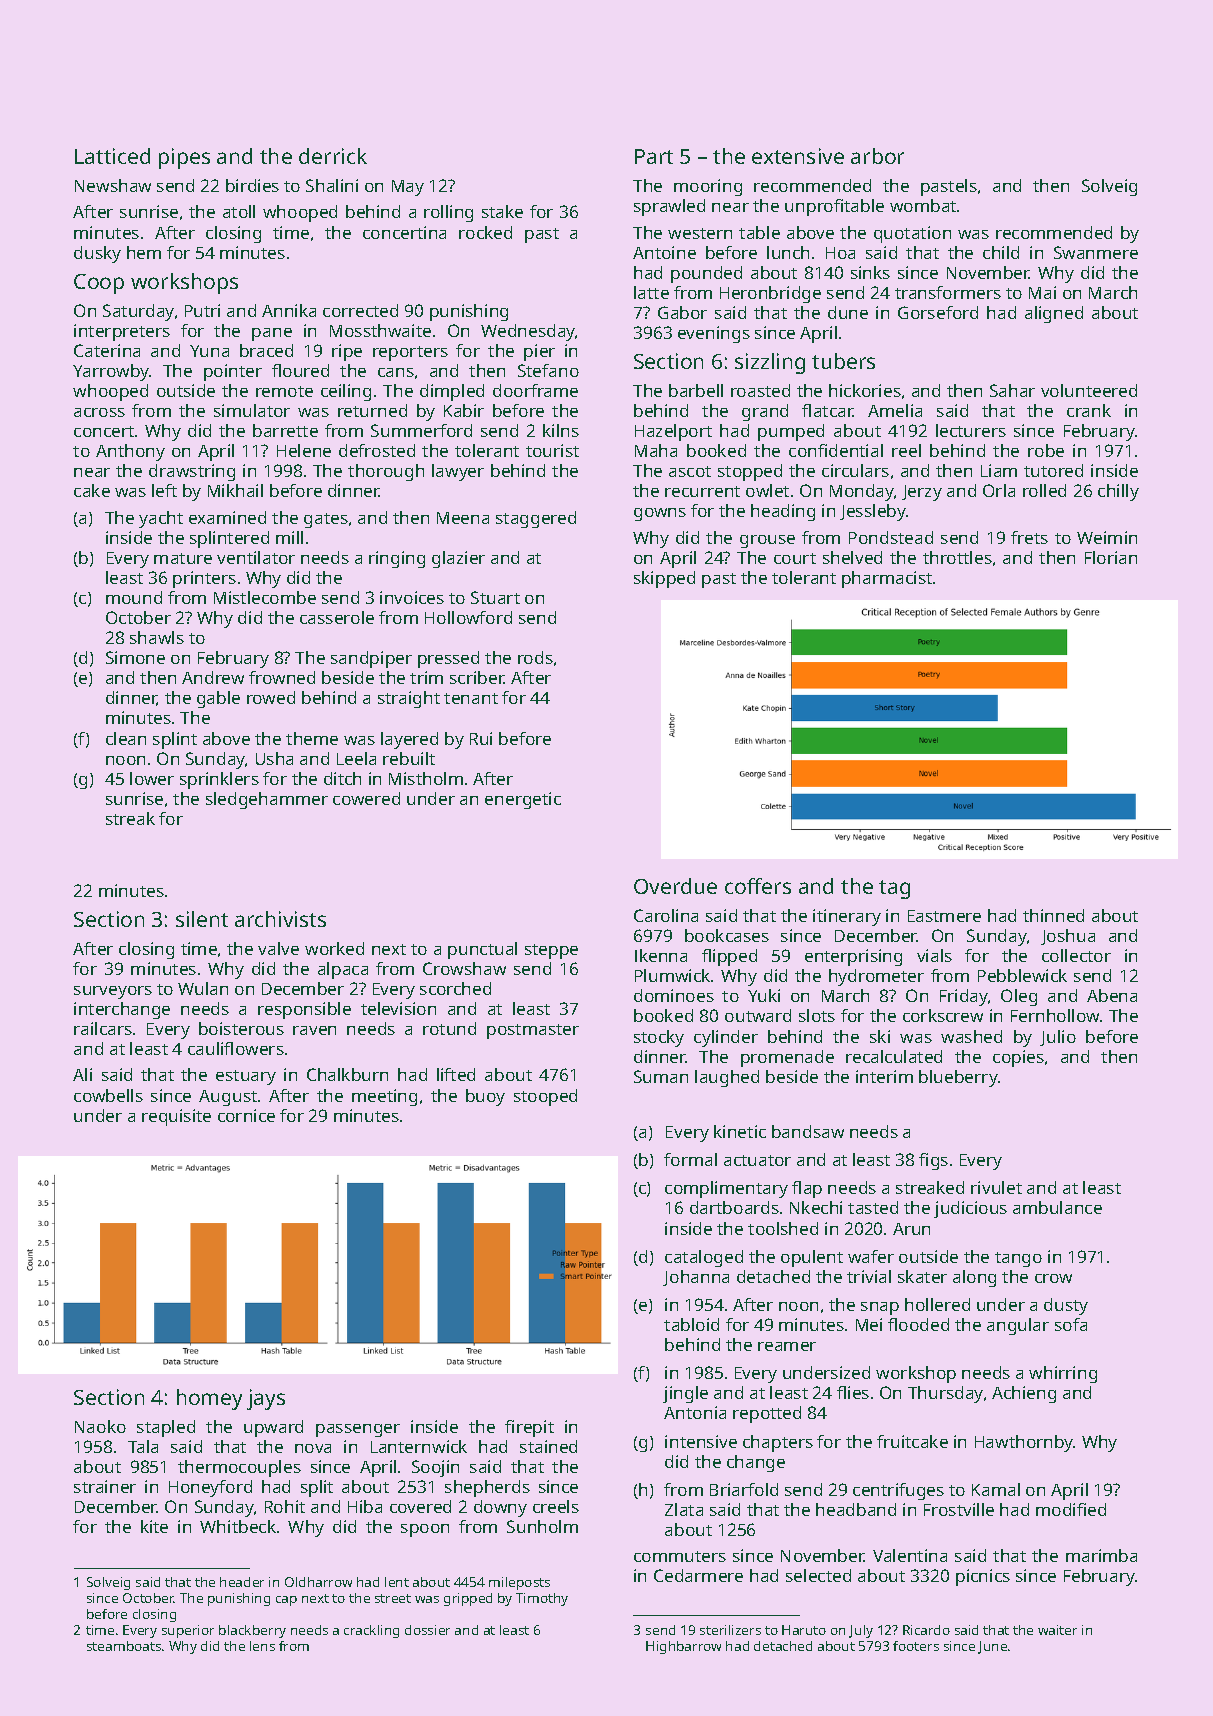 The width and height of the document is (1213, 1716). Describe the element at coordinates (333, 156) in the document. I see `derrick` at that location.
